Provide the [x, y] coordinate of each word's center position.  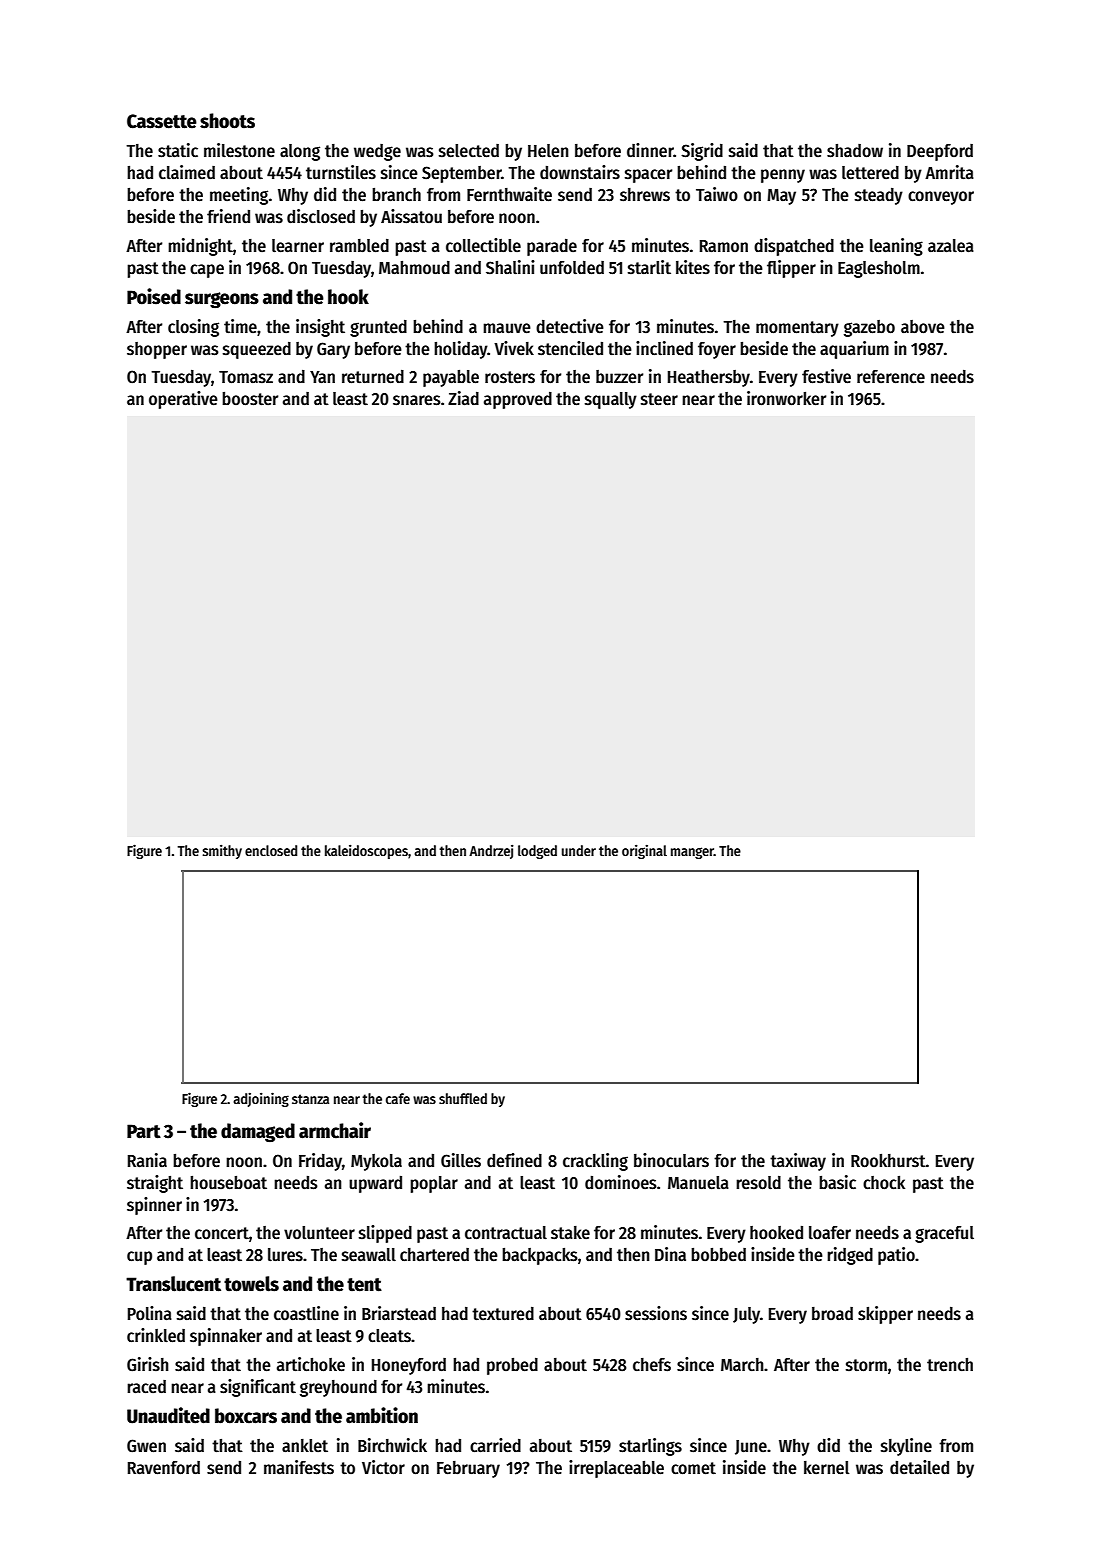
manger [692, 853]
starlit [649, 267]
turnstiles [341, 172]
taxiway [798, 1162]
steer [659, 399]
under [579, 850]
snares [417, 400]
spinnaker [226, 1337]
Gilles [461, 1160]
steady [879, 196]
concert [222, 1233]
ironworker [786, 398]
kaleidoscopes [366, 852]
